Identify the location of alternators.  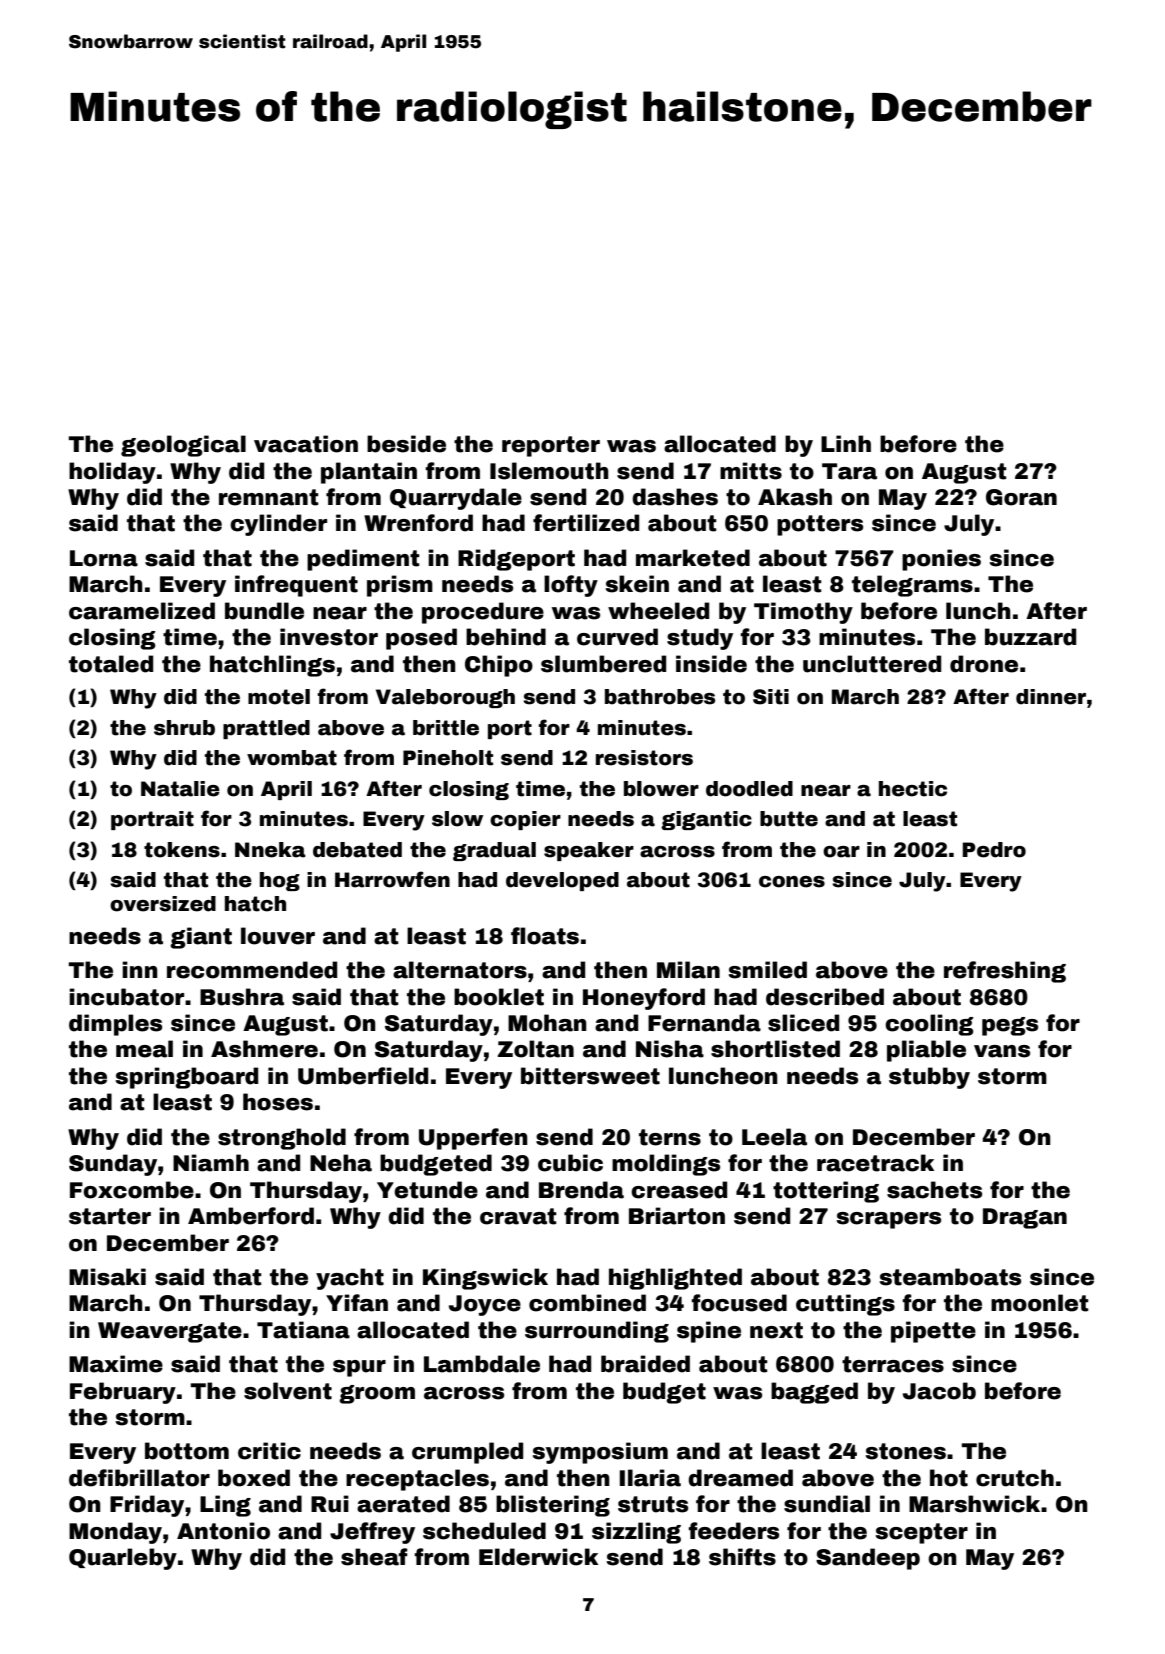
(460, 970).
